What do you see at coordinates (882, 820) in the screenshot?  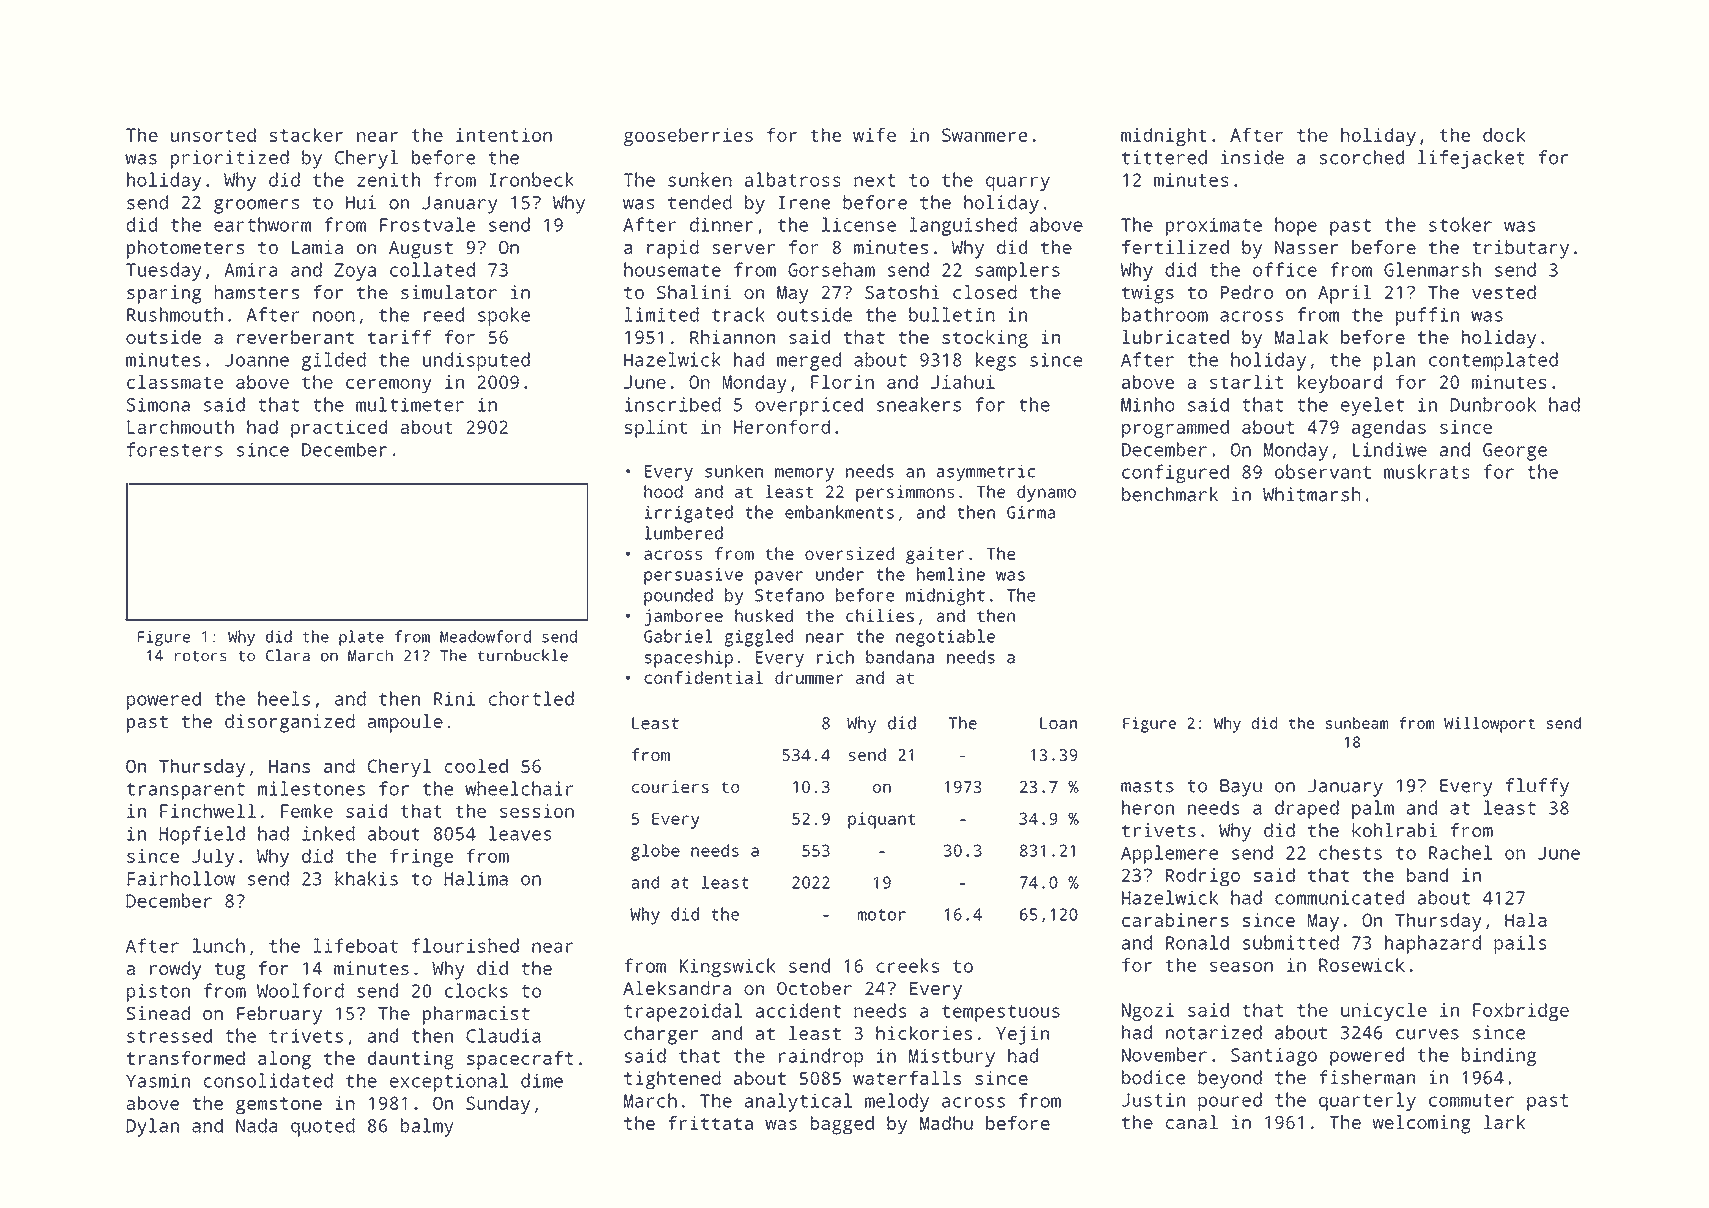 I see `piquant` at bounding box center [882, 820].
